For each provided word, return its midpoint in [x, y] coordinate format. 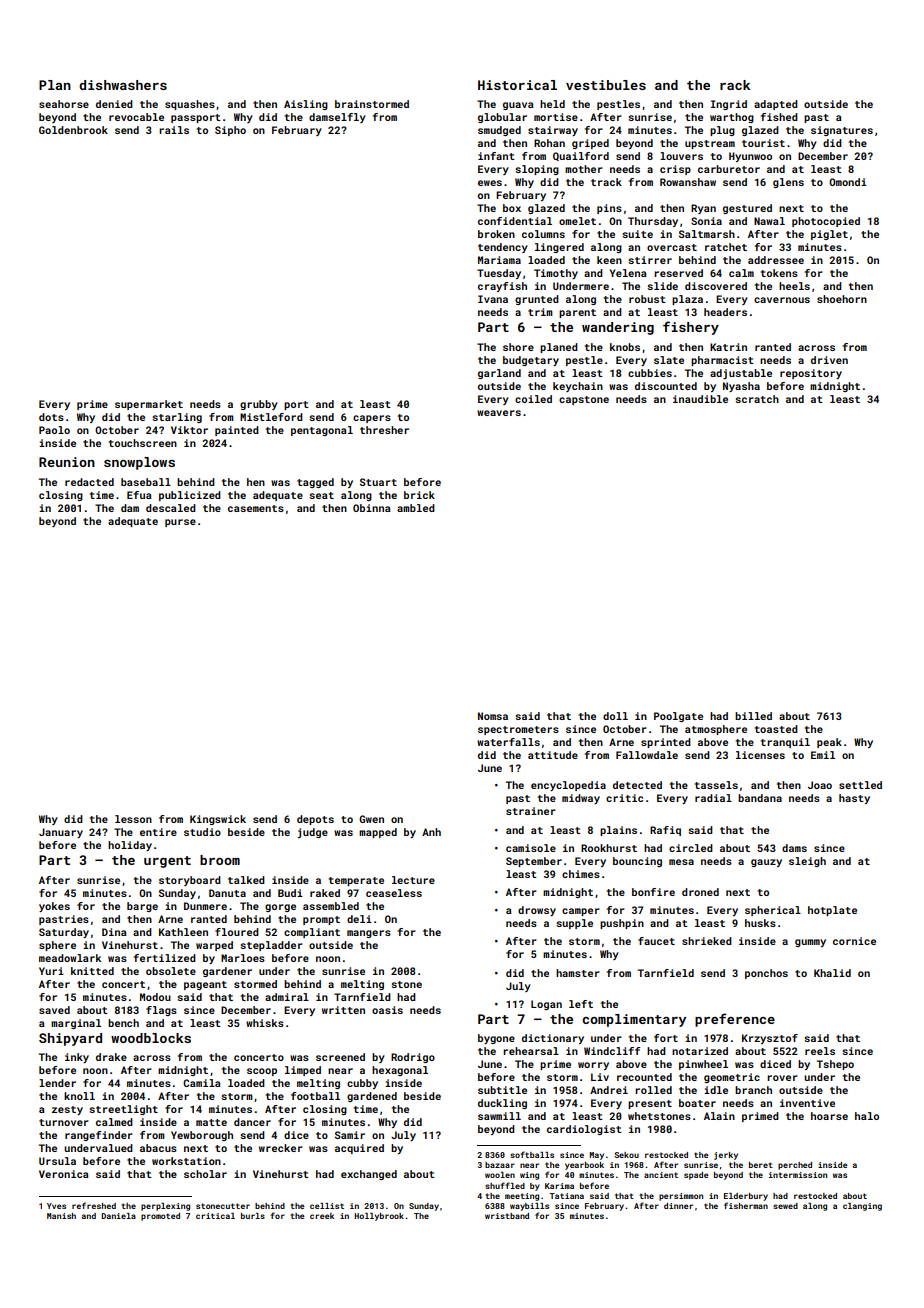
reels [820, 1051]
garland [499, 374]
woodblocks [151, 1038]
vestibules [606, 85]
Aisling [306, 105]
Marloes [243, 958]
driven [829, 360]
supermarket [149, 405]
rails [174, 130]
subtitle [502, 1090]
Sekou [626, 1155]
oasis [387, 1010]
